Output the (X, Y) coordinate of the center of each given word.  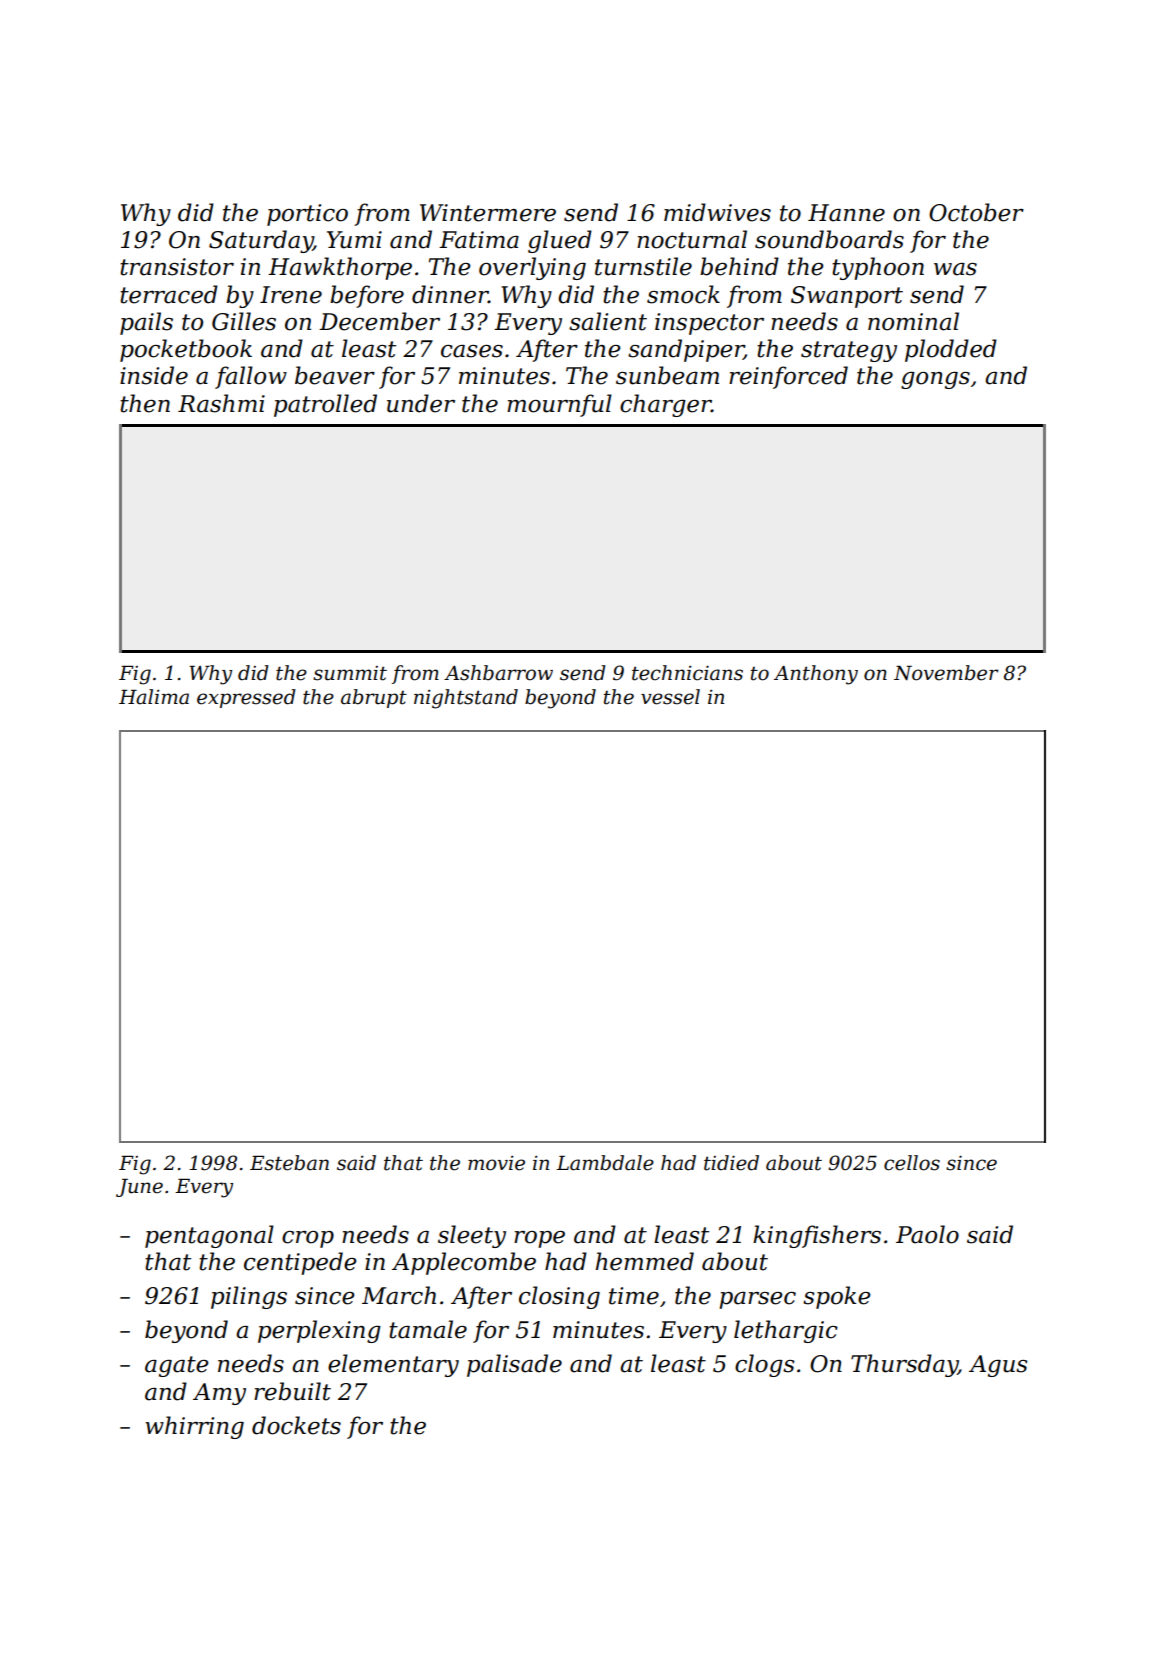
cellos (912, 1163)
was (955, 269)
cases (472, 351)
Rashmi (221, 403)
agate (176, 1366)
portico (307, 215)
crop (308, 1239)
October (976, 212)
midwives (717, 212)
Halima (154, 697)
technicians (687, 673)
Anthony (816, 675)
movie (496, 1163)
